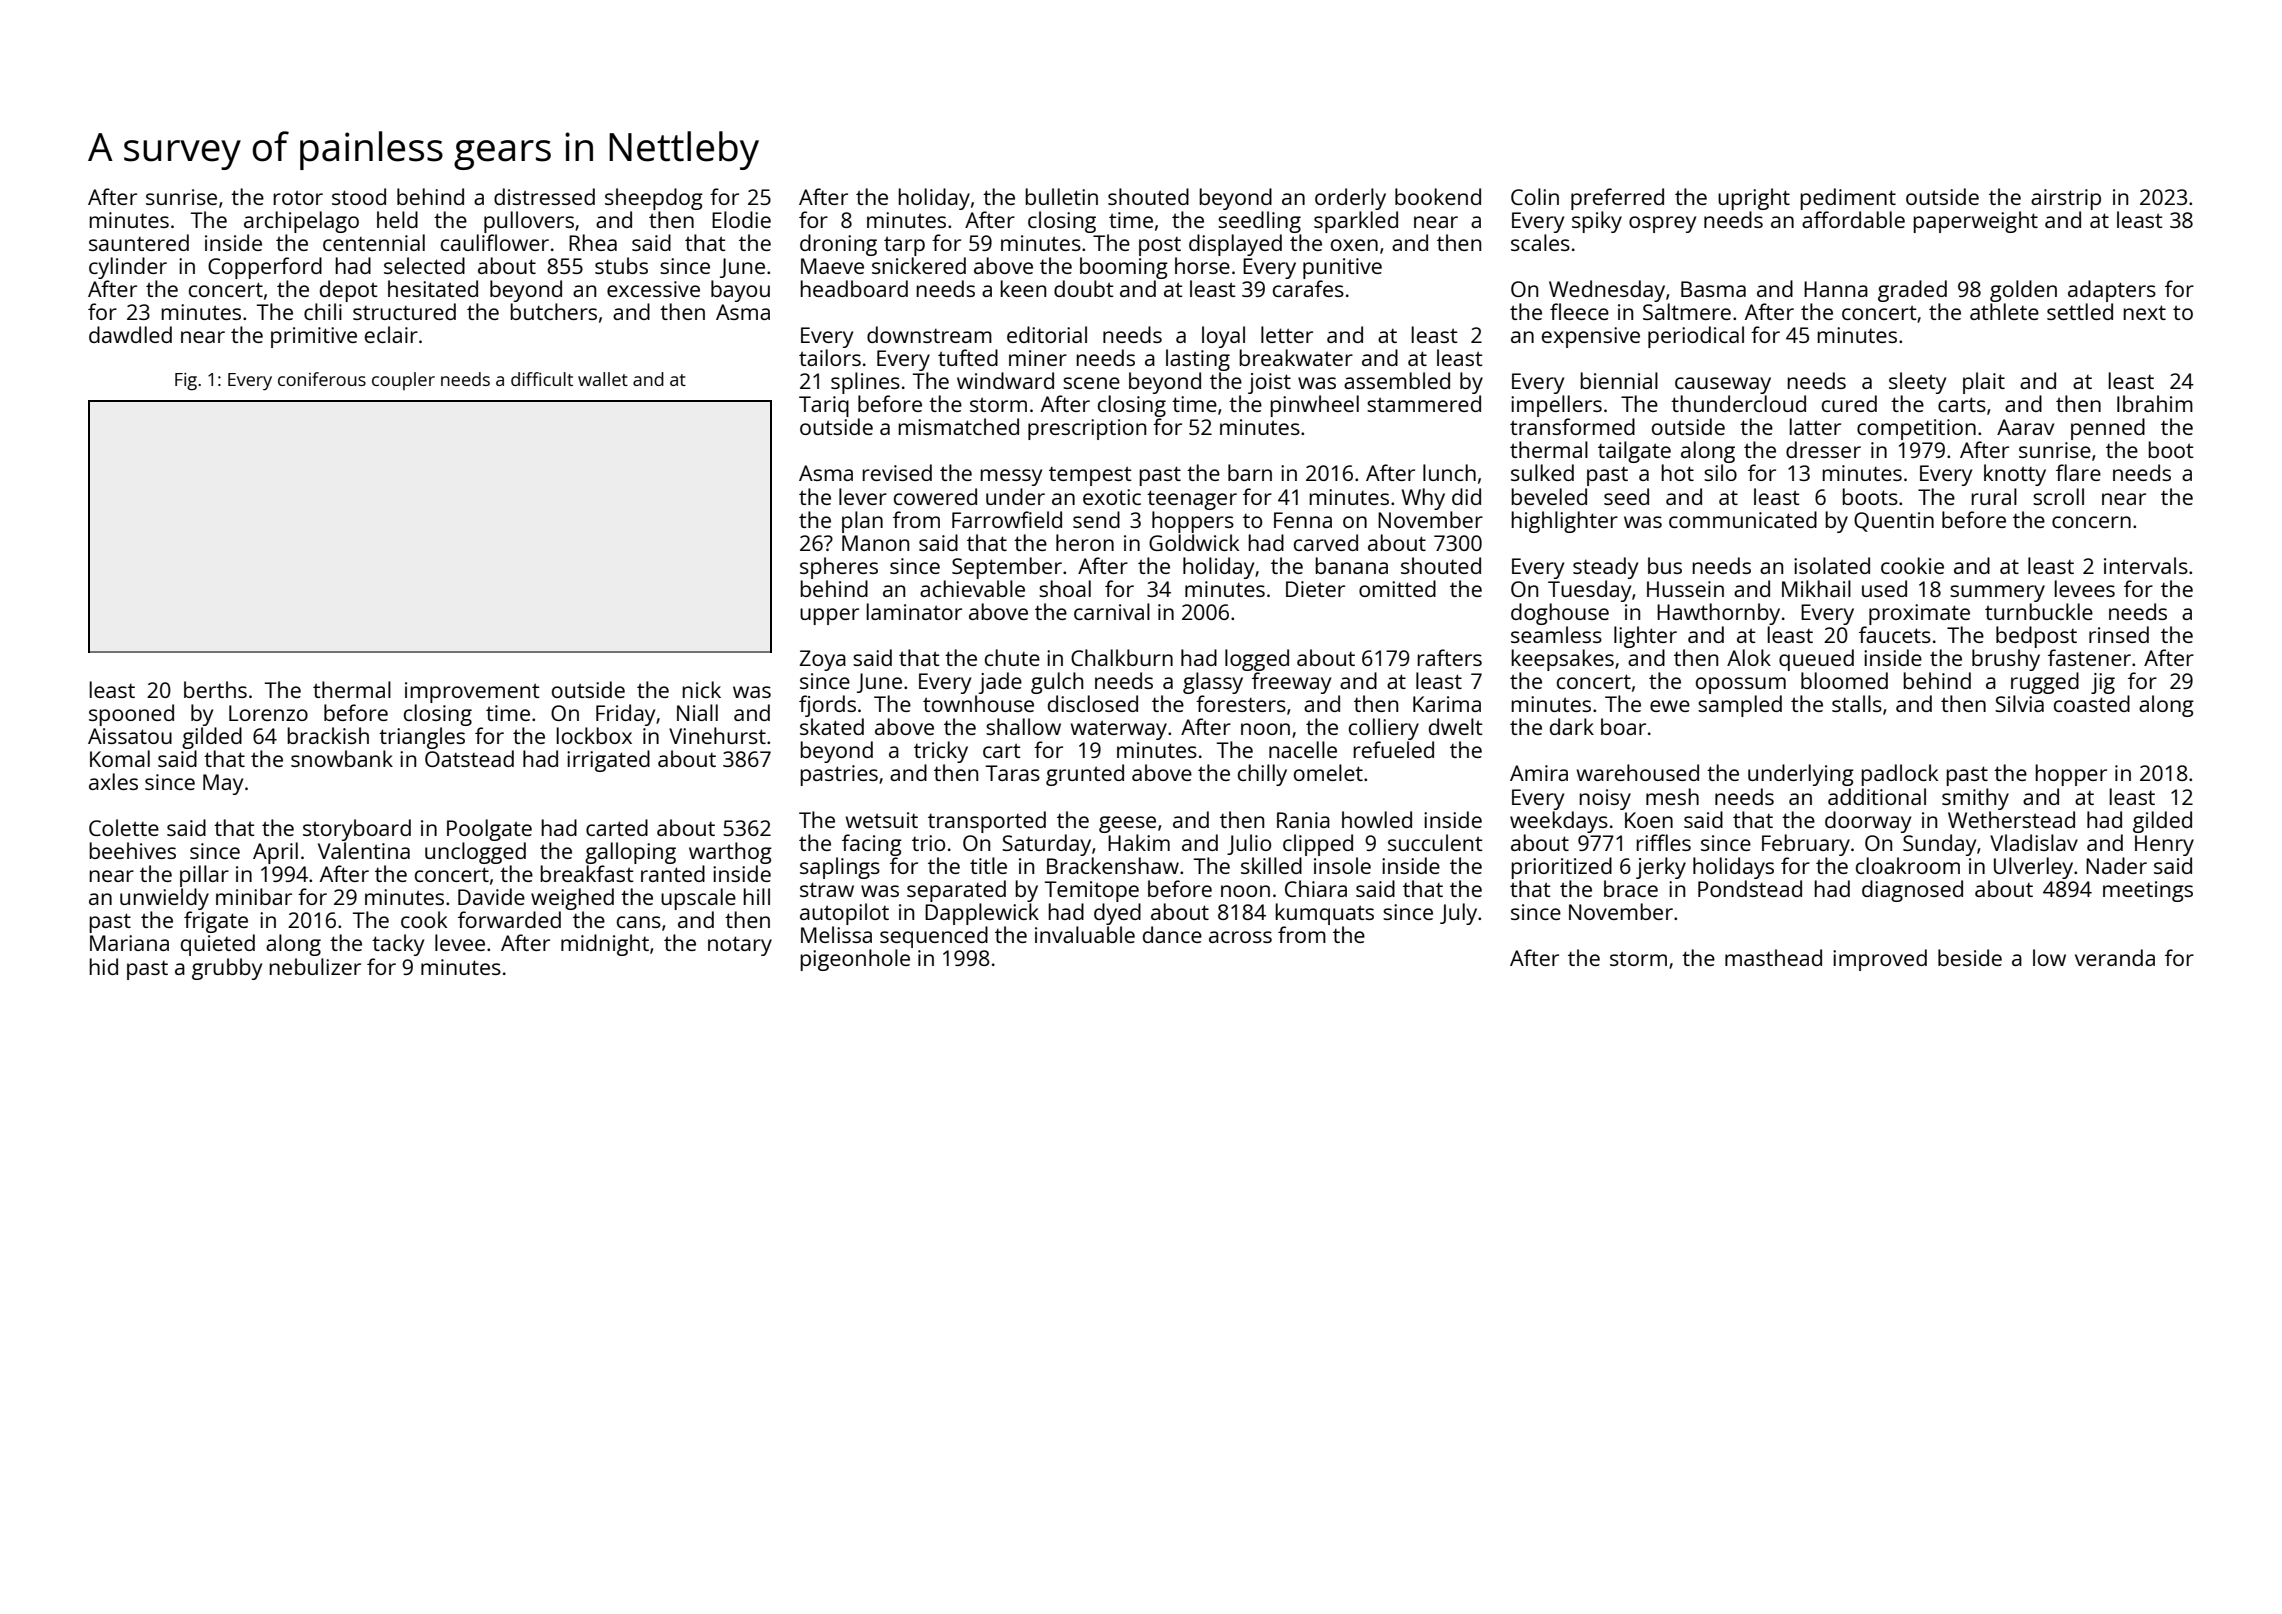 The image size is (2282, 1614). What do you see at coordinates (1350, 199) in the screenshot?
I see `orderly` at bounding box center [1350, 199].
